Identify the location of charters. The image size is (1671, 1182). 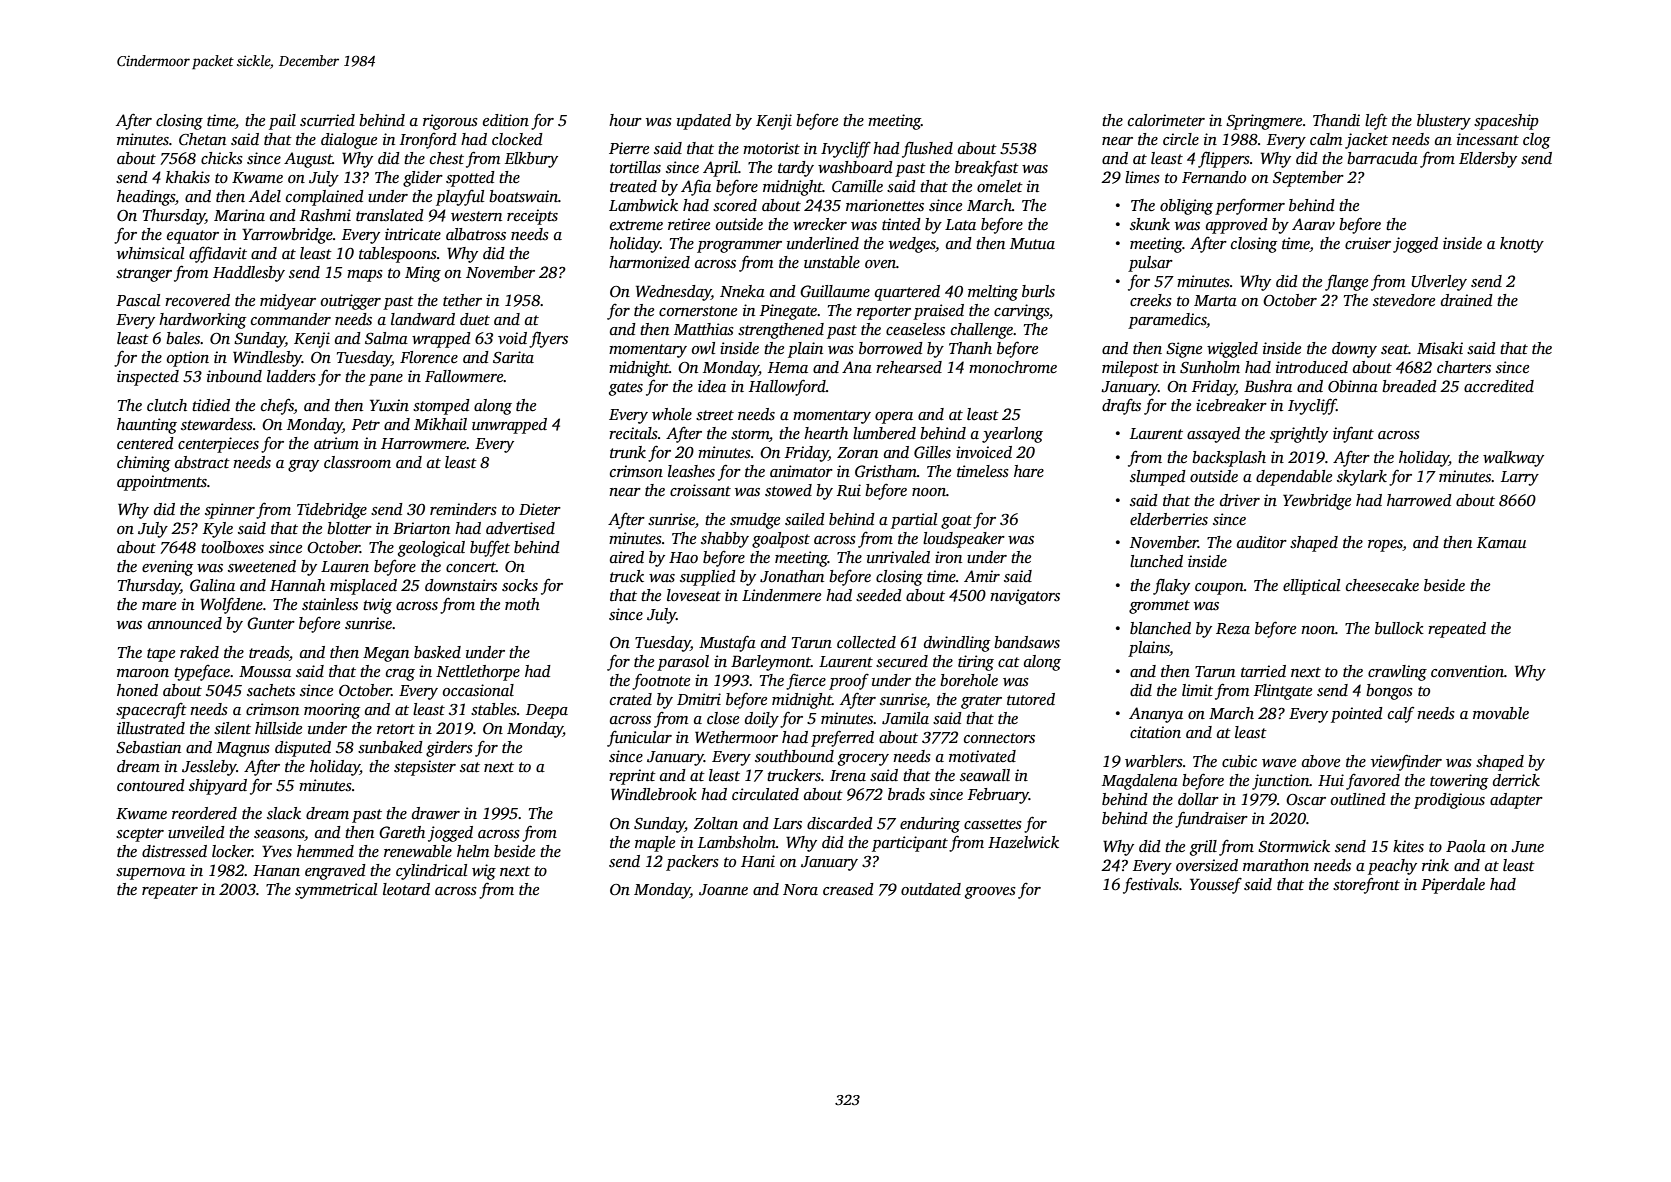
(1464, 367).
